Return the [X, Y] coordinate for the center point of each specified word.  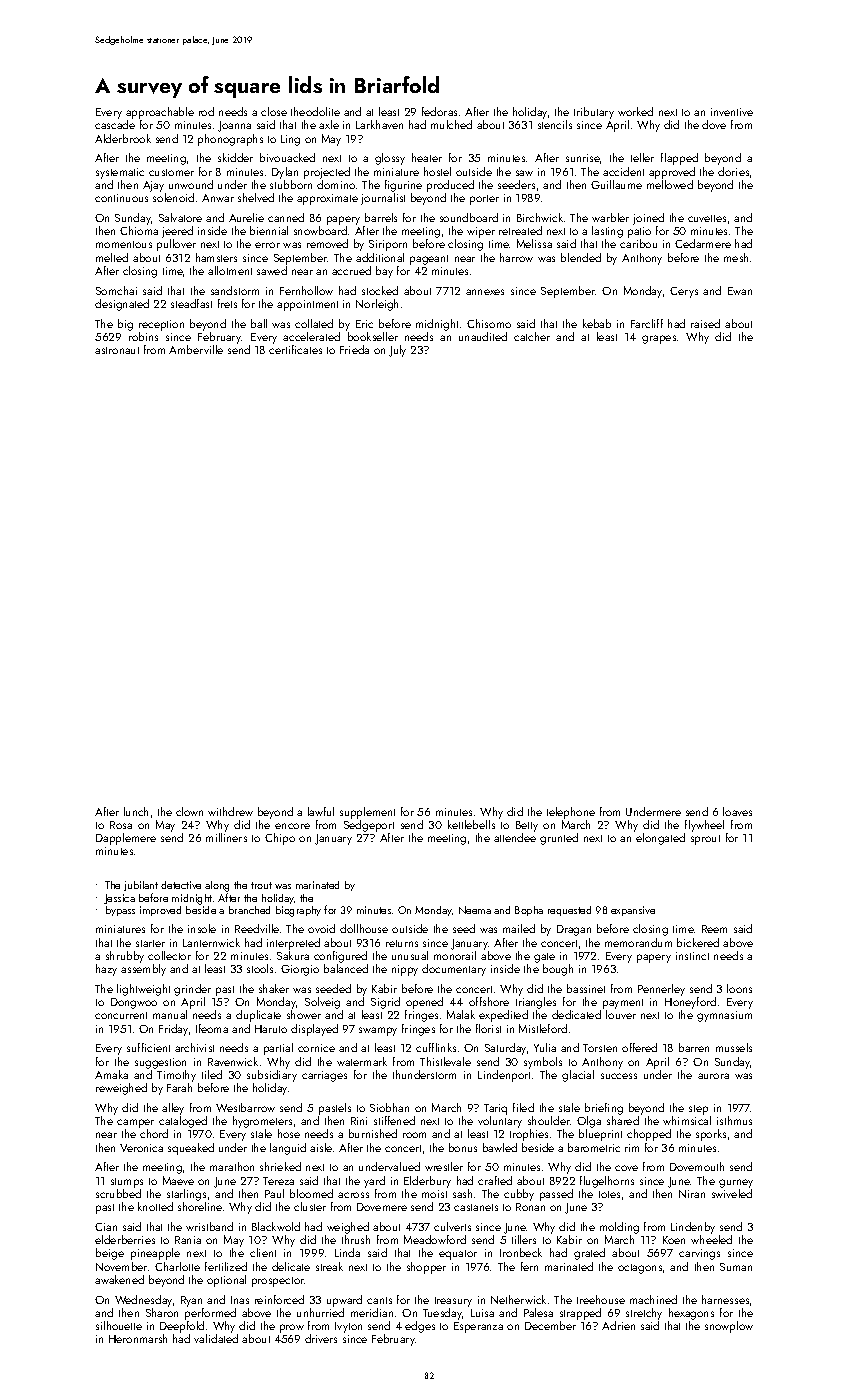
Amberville [196, 349]
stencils [555, 124]
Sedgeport [369, 826]
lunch [136, 811]
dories [733, 171]
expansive [633, 911]
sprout [705, 840]
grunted [559, 839]
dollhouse [364, 928]
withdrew [230, 811]
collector [169, 955]
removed [327, 243]
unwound [191, 184]
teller [642, 157]
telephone [571, 813]
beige [110, 1254]
